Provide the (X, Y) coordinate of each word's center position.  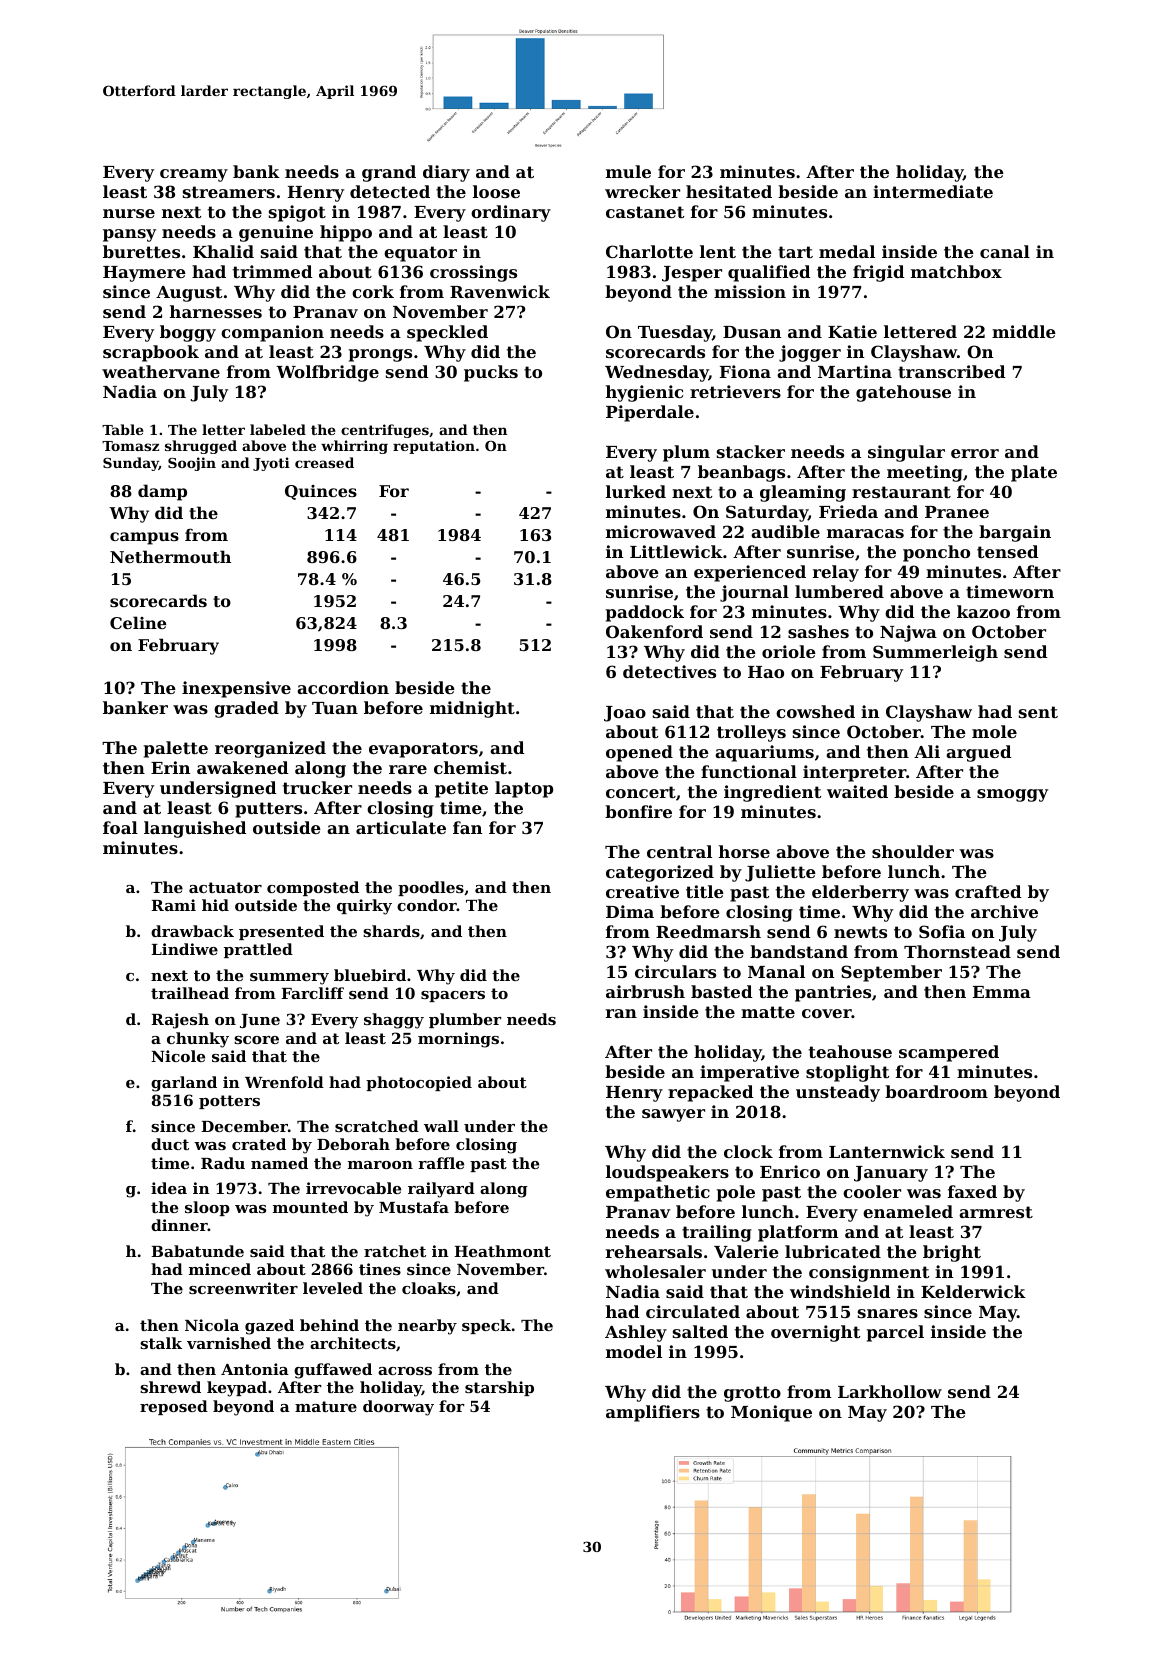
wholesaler (655, 1271)
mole (994, 731)
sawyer (673, 1115)
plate (1034, 473)
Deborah (353, 1144)
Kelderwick (973, 1291)
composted (313, 888)
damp (162, 492)
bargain (1015, 533)
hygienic (644, 393)
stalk (161, 1343)
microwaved (661, 531)
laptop (524, 789)
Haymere (144, 274)
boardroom (936, 1091)
